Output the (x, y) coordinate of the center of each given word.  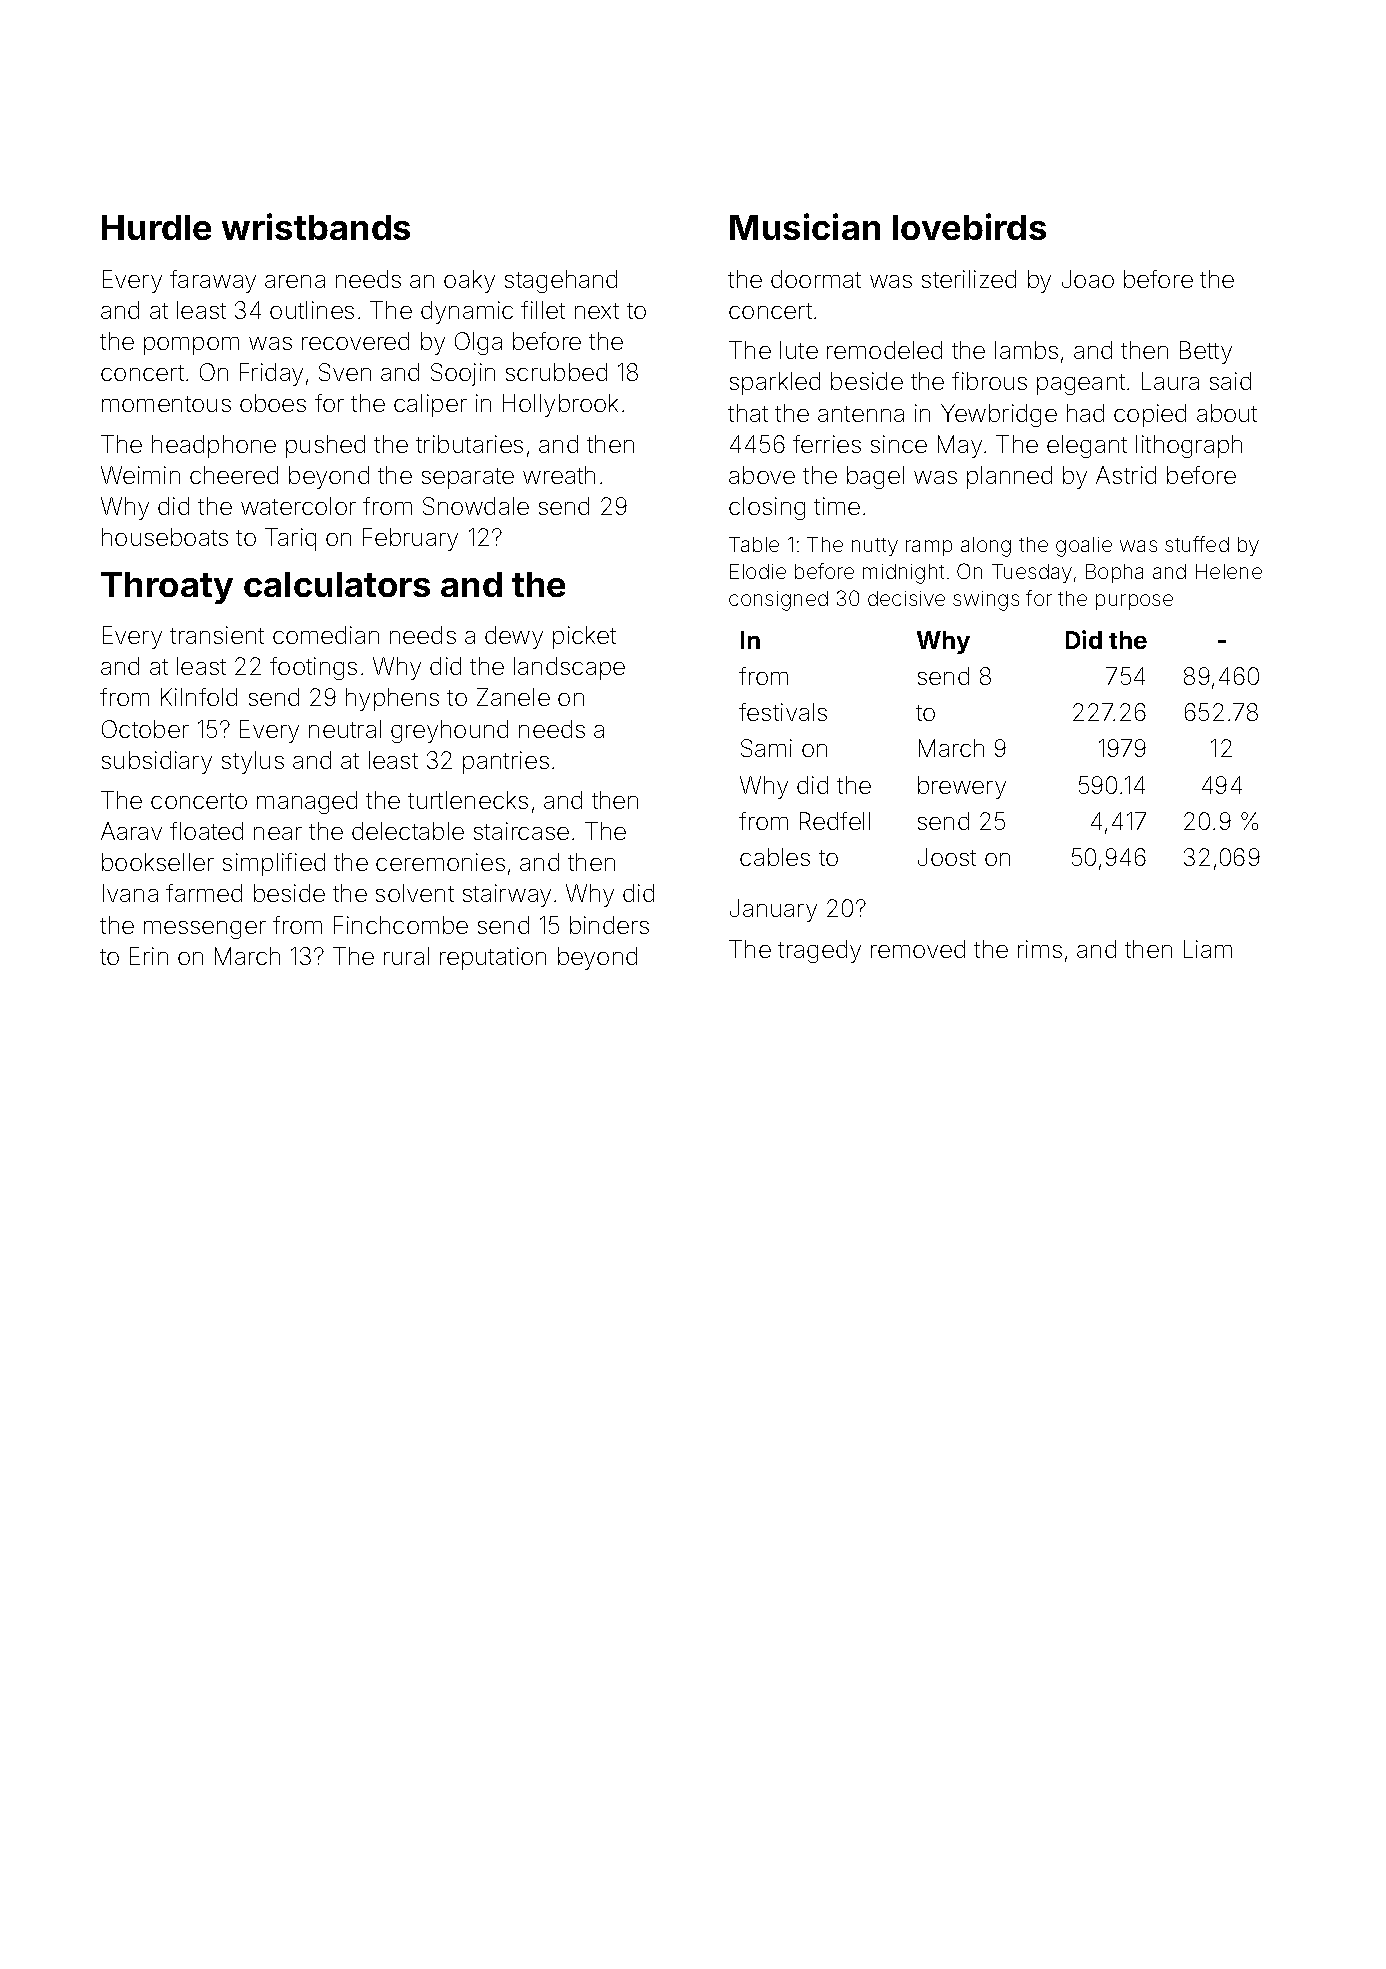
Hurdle (156, 227)
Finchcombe (401, 925)
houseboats (165, 537)
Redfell (835, 821)
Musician (805, 226)
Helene (1229, 571)
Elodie (758, 571)
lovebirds (969, 226)
